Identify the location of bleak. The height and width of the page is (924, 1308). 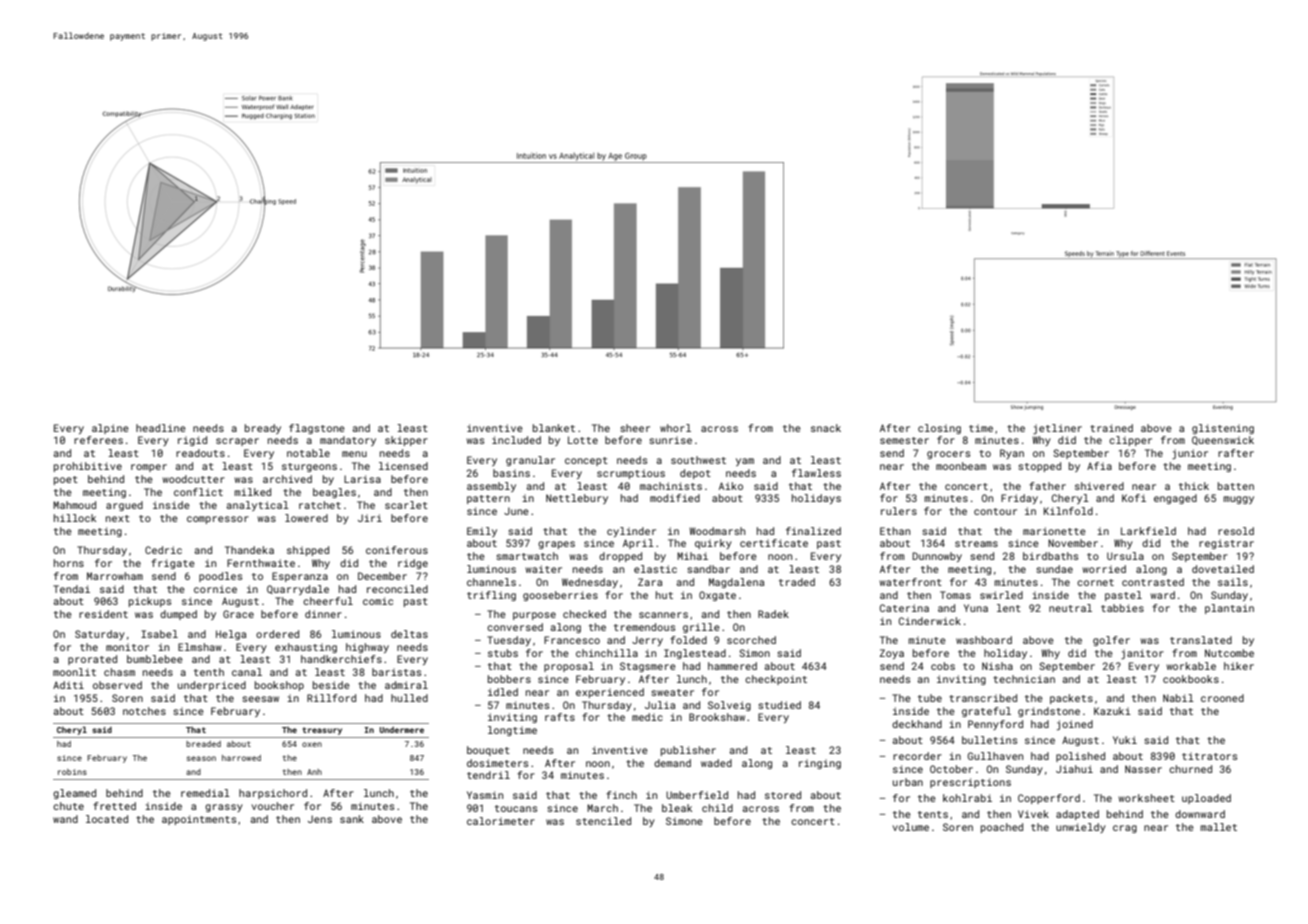
(677, 808).
